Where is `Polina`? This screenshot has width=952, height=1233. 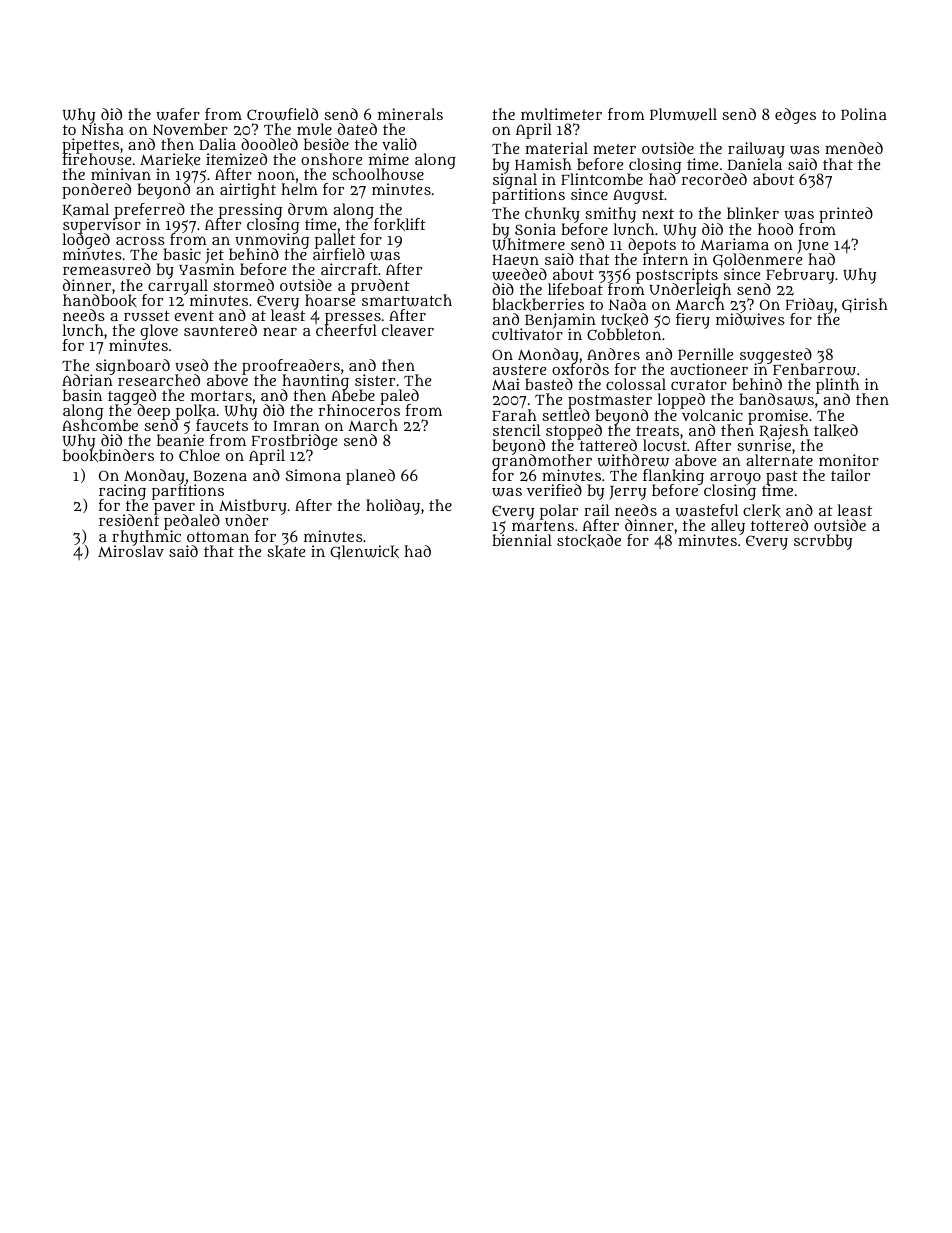
Polina is located at coordinates (864, 114).
